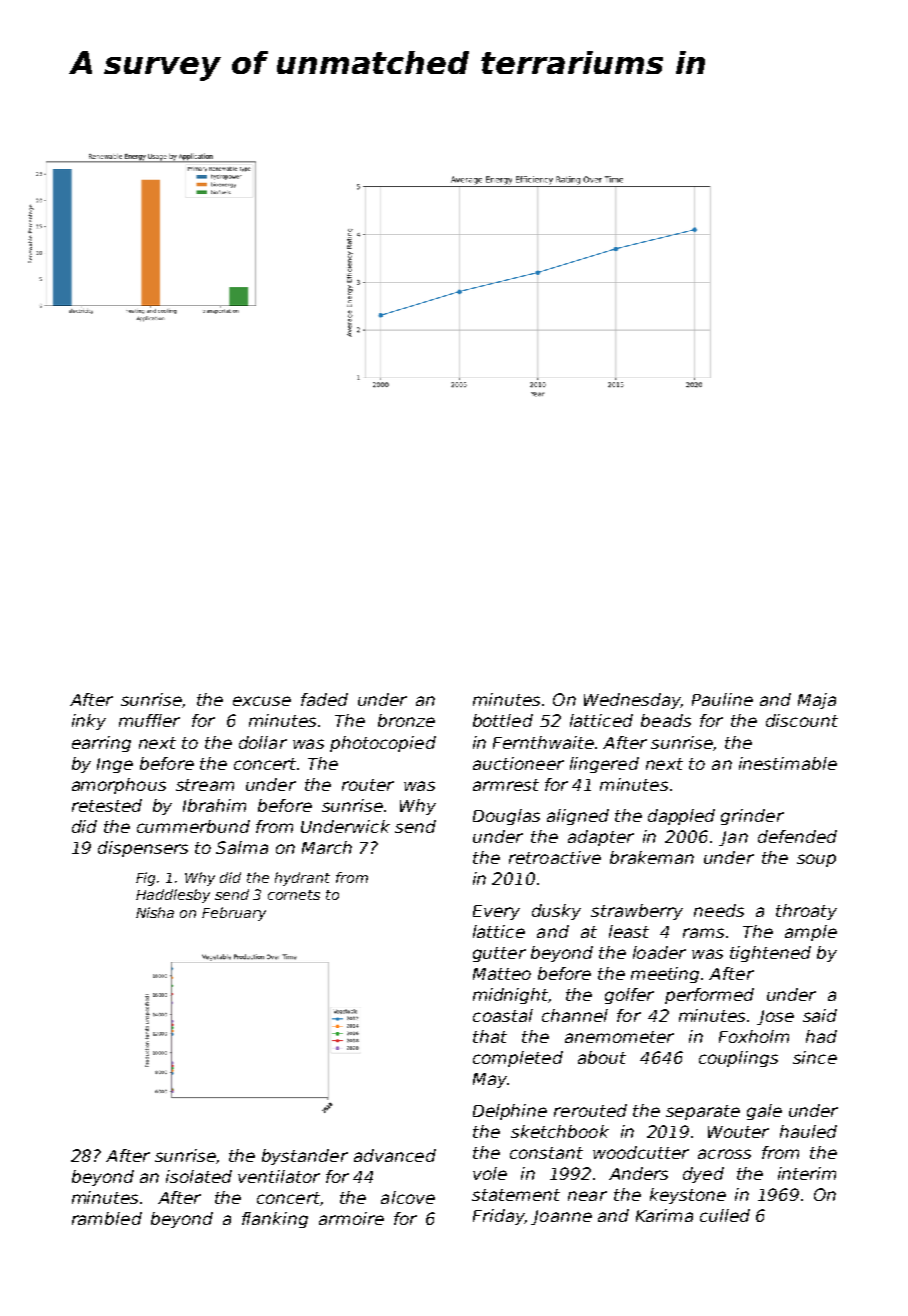  Describe the element at coordinates (262, 701) in the screenshot. I see `excuse` at that location.
